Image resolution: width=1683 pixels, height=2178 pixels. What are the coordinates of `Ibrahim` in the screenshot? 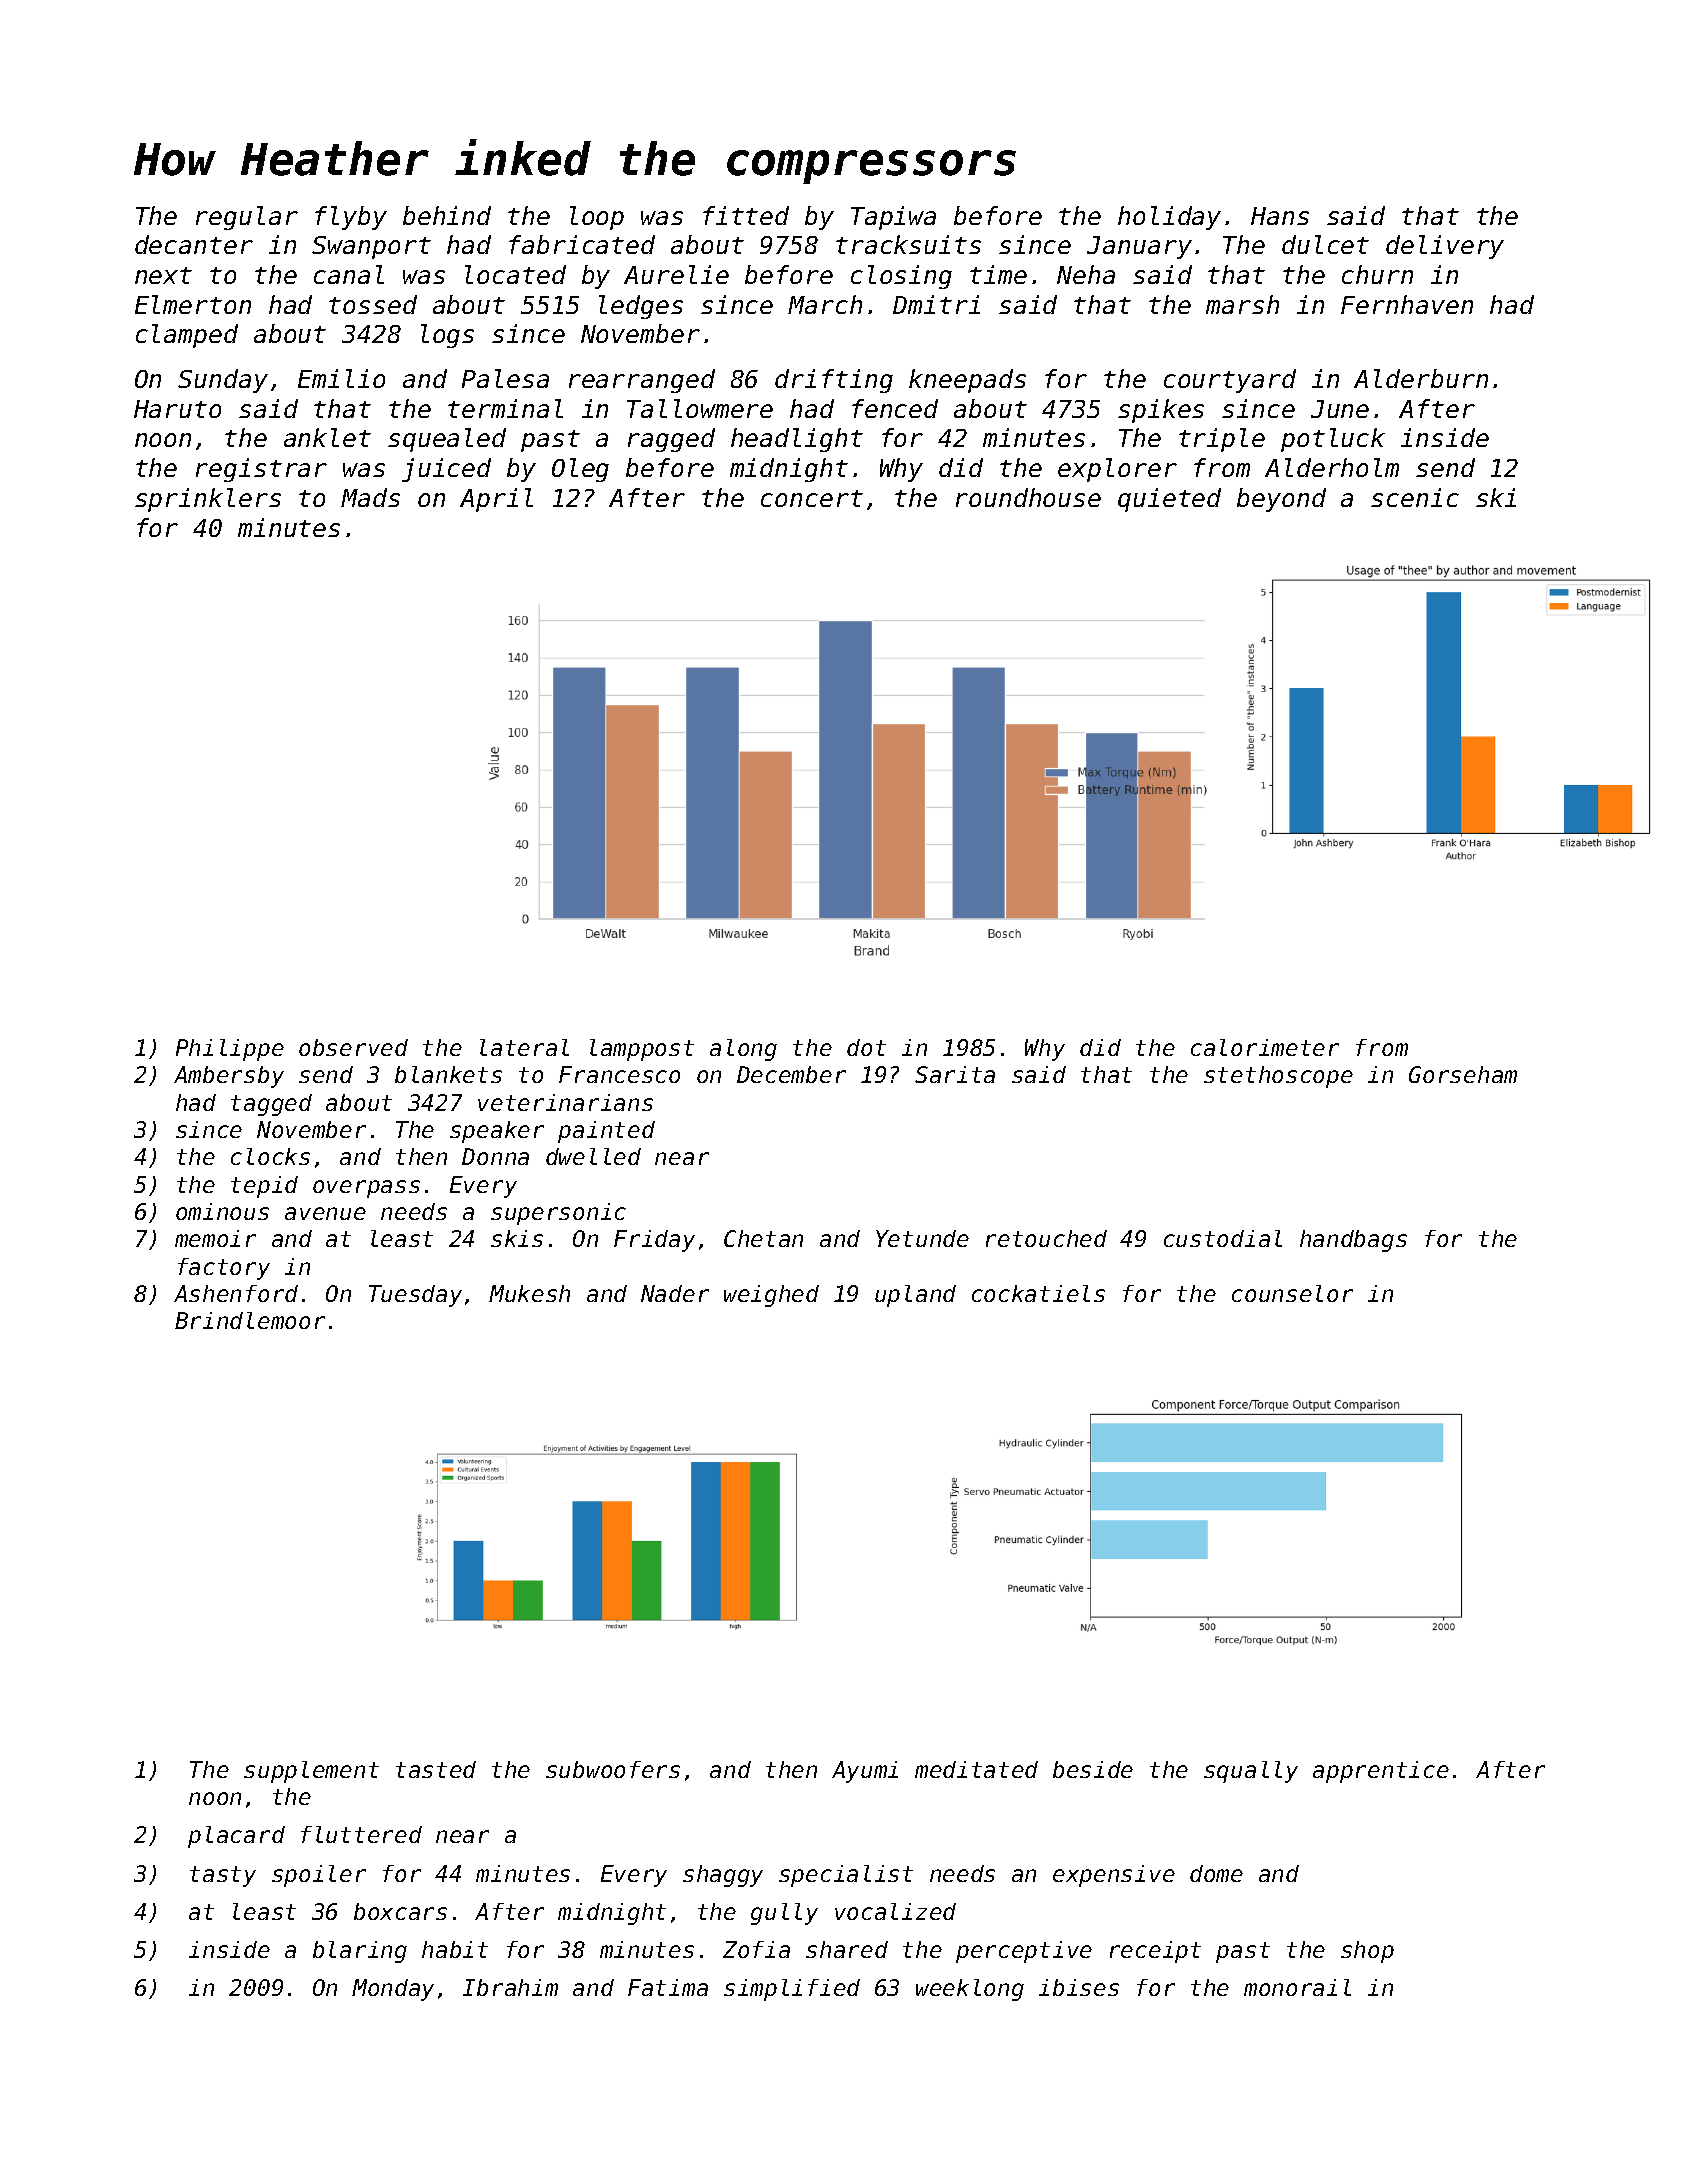 It's located at (510, 1987).
